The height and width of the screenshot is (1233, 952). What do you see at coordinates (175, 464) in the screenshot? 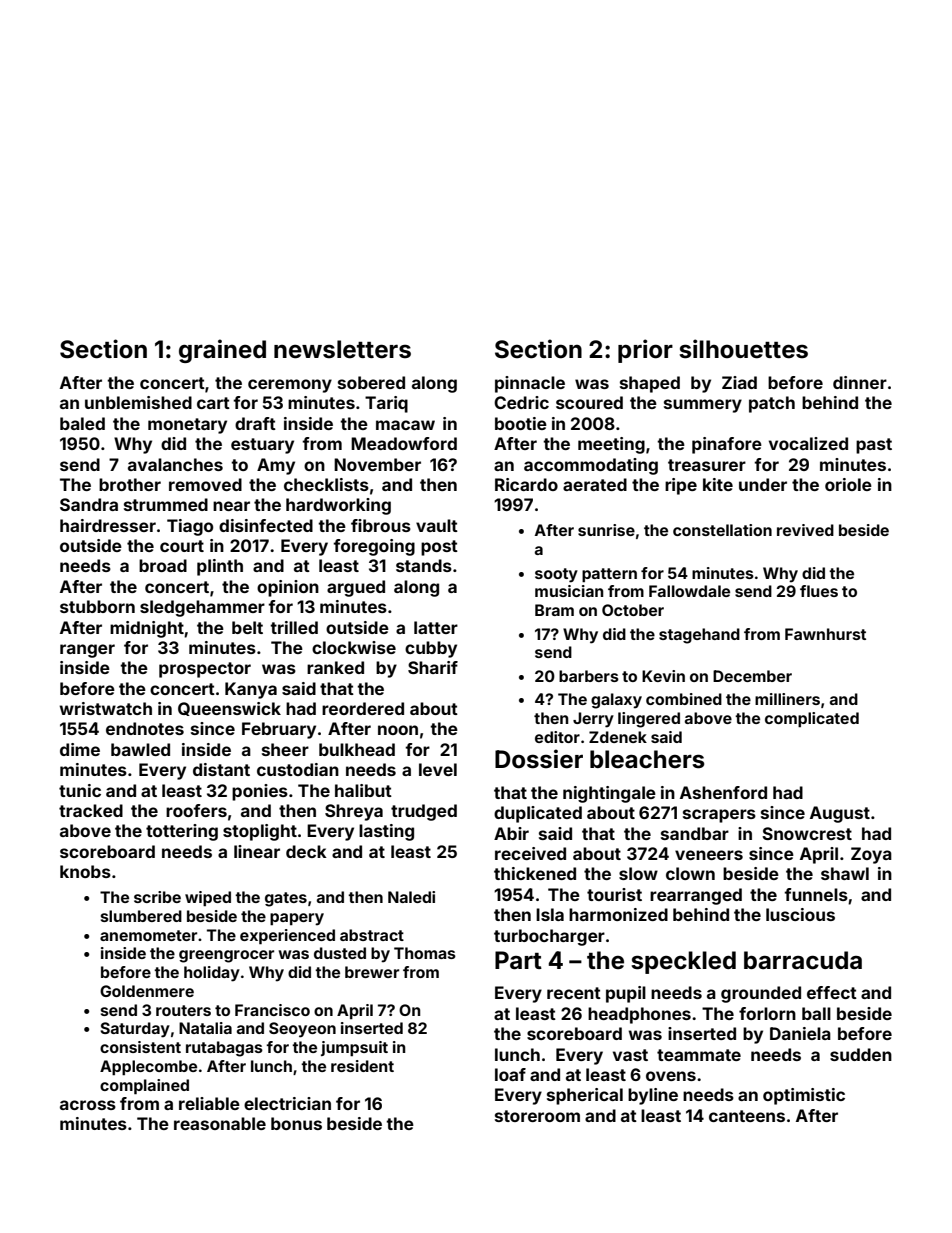
I see `avalanches` at bounding box center [175, 464].
